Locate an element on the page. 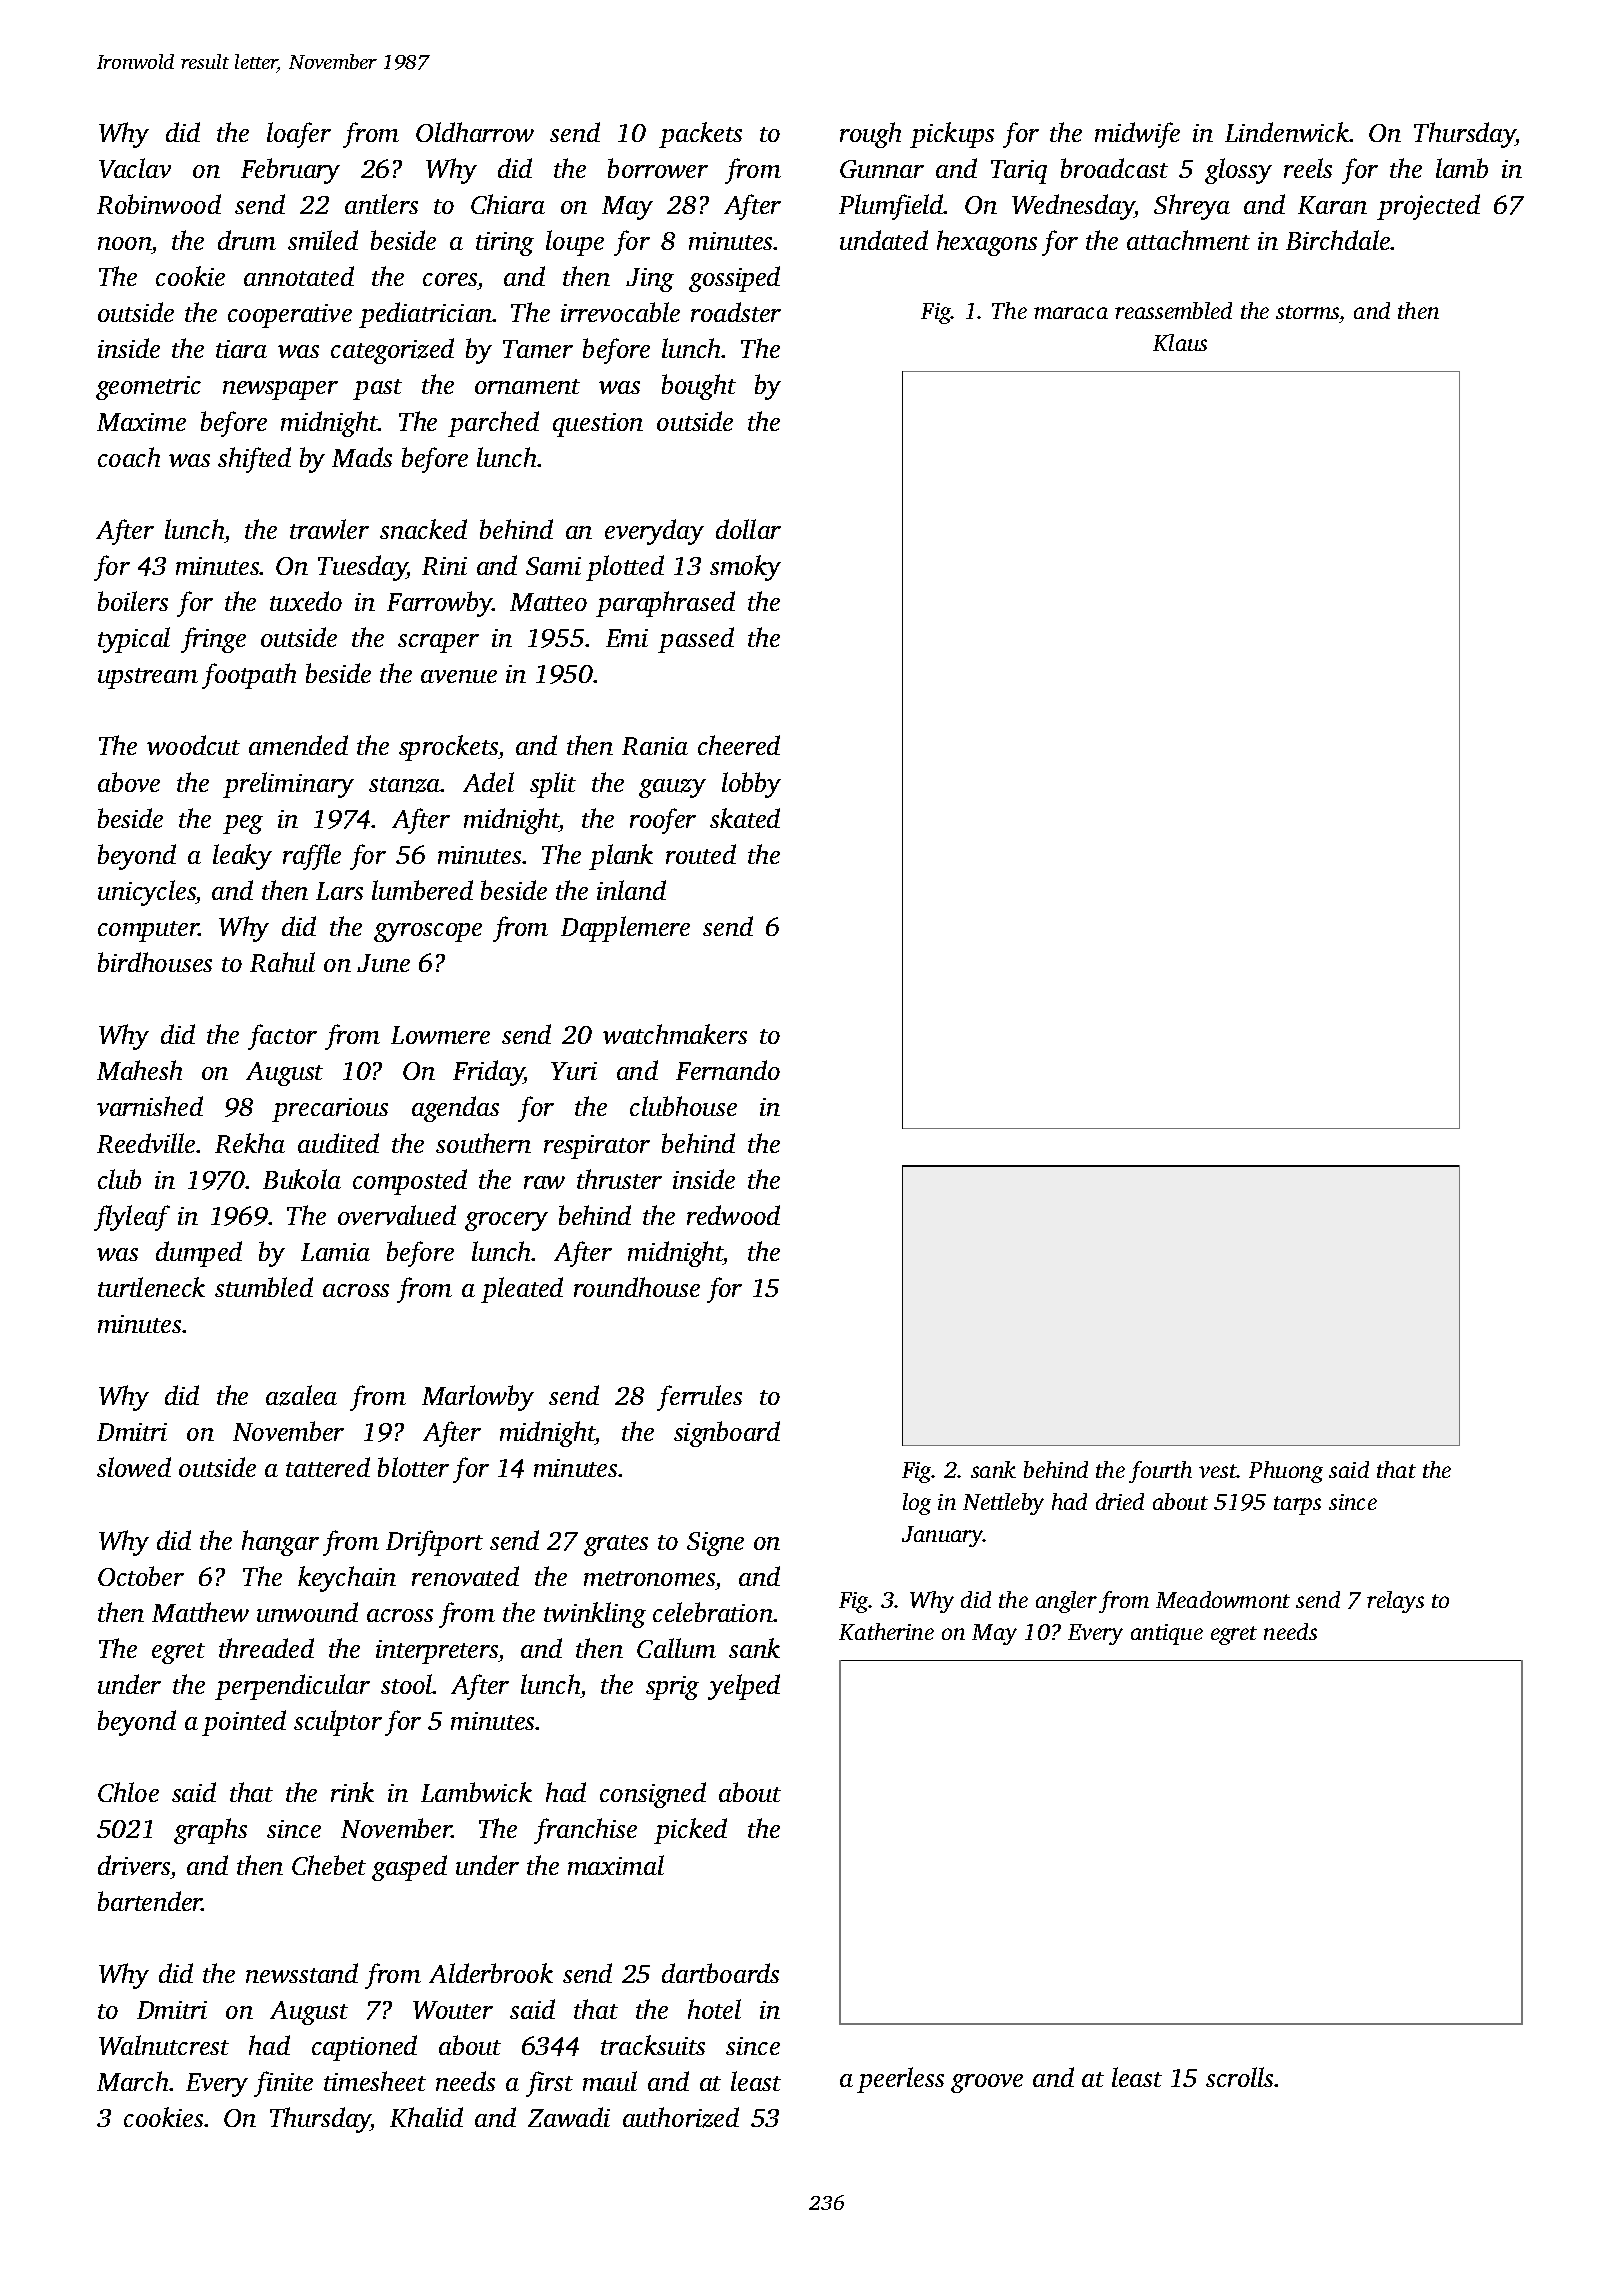  Walnutcrest is located at coordinates (164, 2045).
